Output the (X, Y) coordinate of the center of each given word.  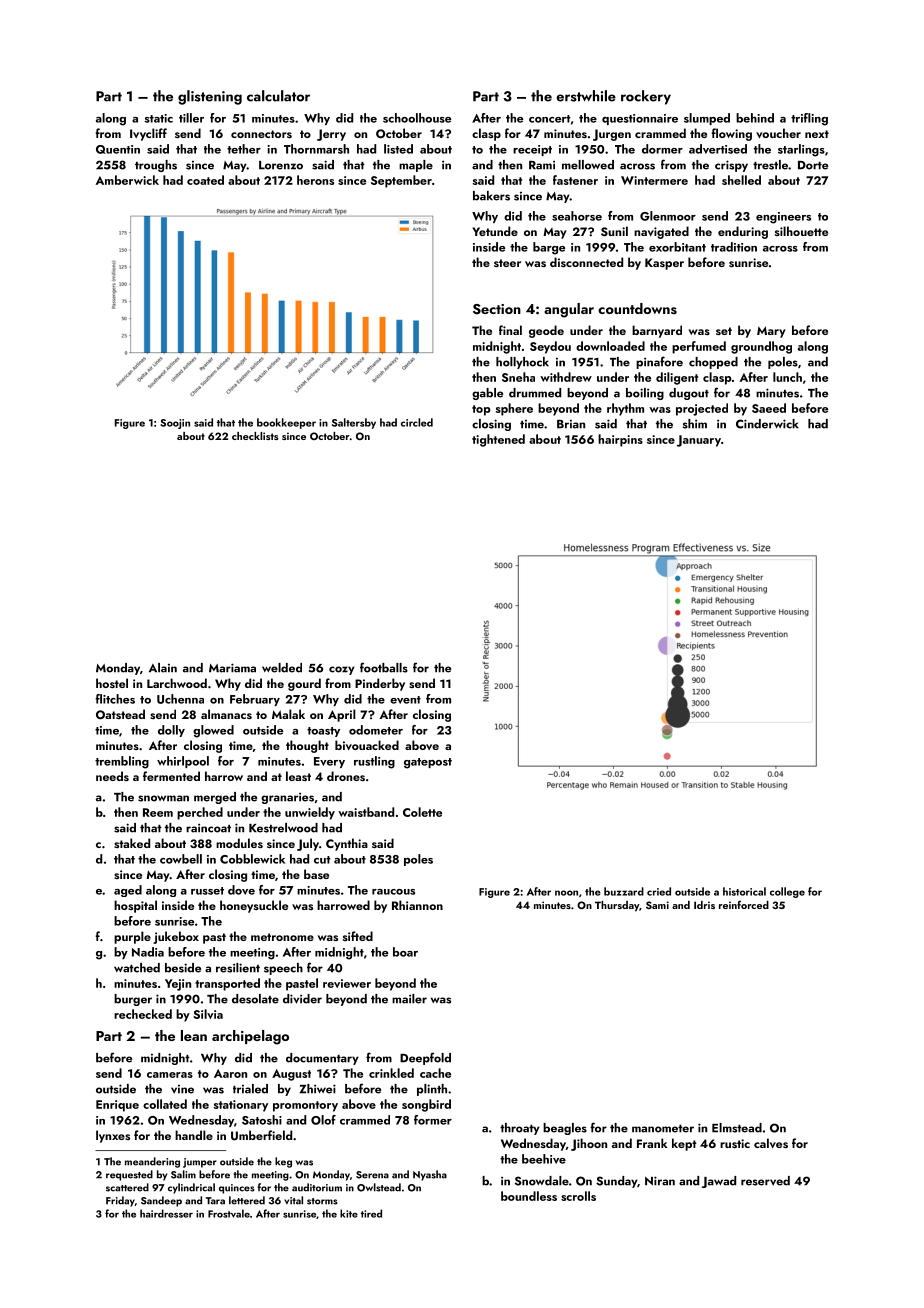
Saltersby (354, 423)
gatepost (428, 763)
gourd (304, 684)
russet (207, 891)
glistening (210, 97)
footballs (384, 667)
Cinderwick (767, 424)
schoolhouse (417, 118)
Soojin (175, 424)
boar (405, 952)
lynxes (113, 1136)
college (787, 892)
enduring (743, 232)
